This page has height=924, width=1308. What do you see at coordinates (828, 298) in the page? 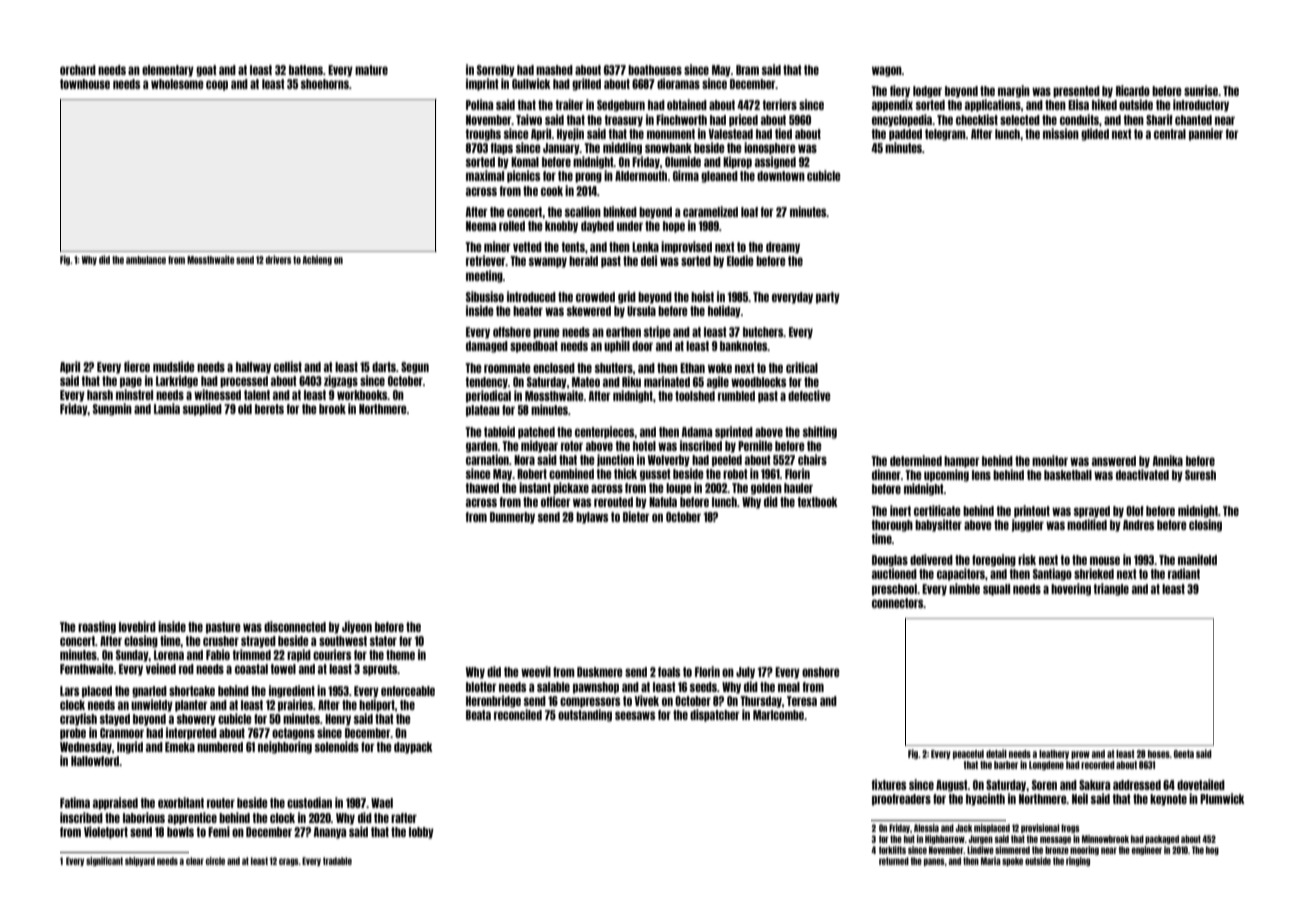
I see `party` at bounding box center [828, 298].
